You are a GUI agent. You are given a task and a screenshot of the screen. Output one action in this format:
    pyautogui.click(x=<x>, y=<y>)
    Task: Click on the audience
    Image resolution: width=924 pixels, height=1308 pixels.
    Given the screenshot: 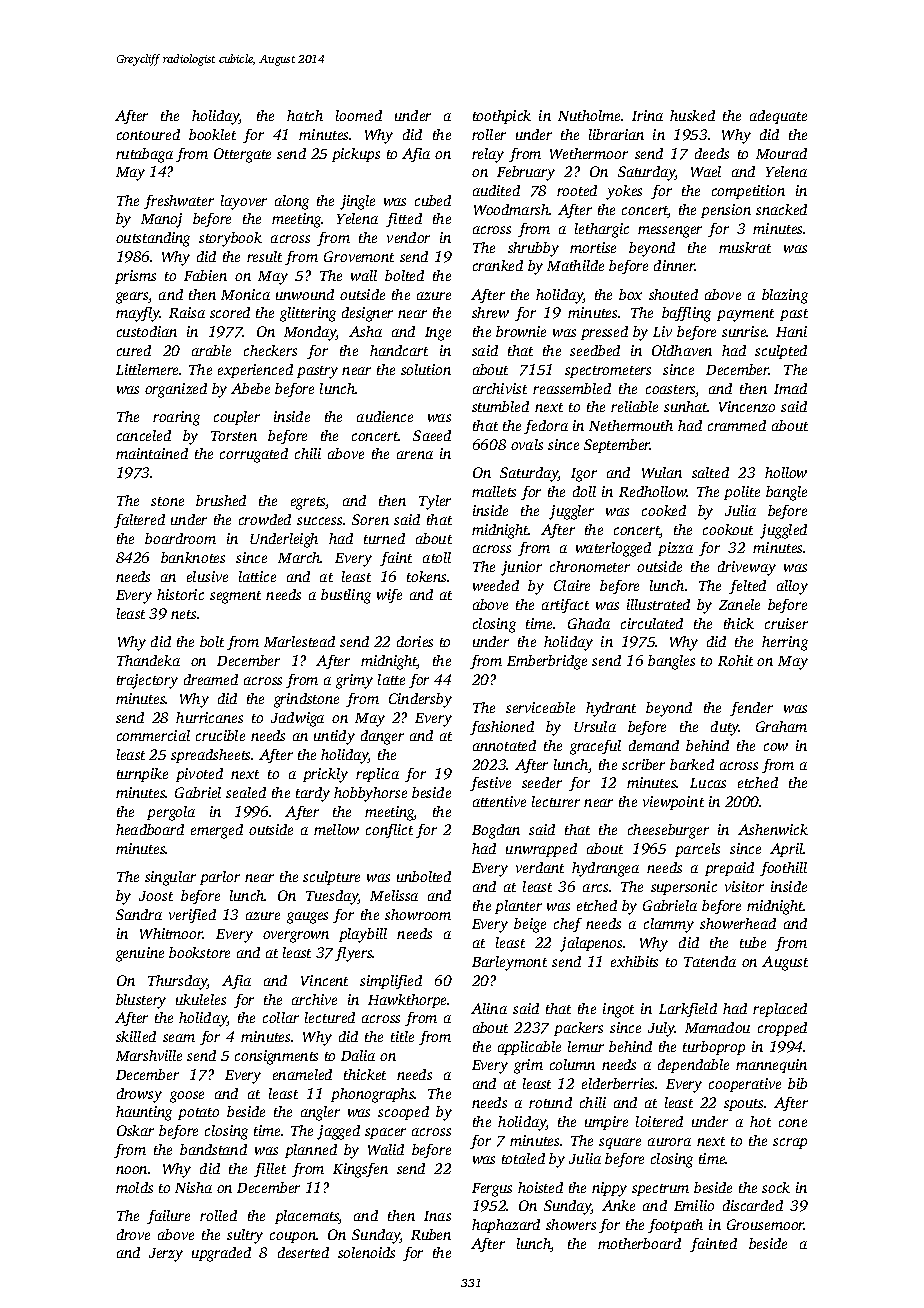 What is the action you would take?
    pyautogui.click(x=385, y=416)
